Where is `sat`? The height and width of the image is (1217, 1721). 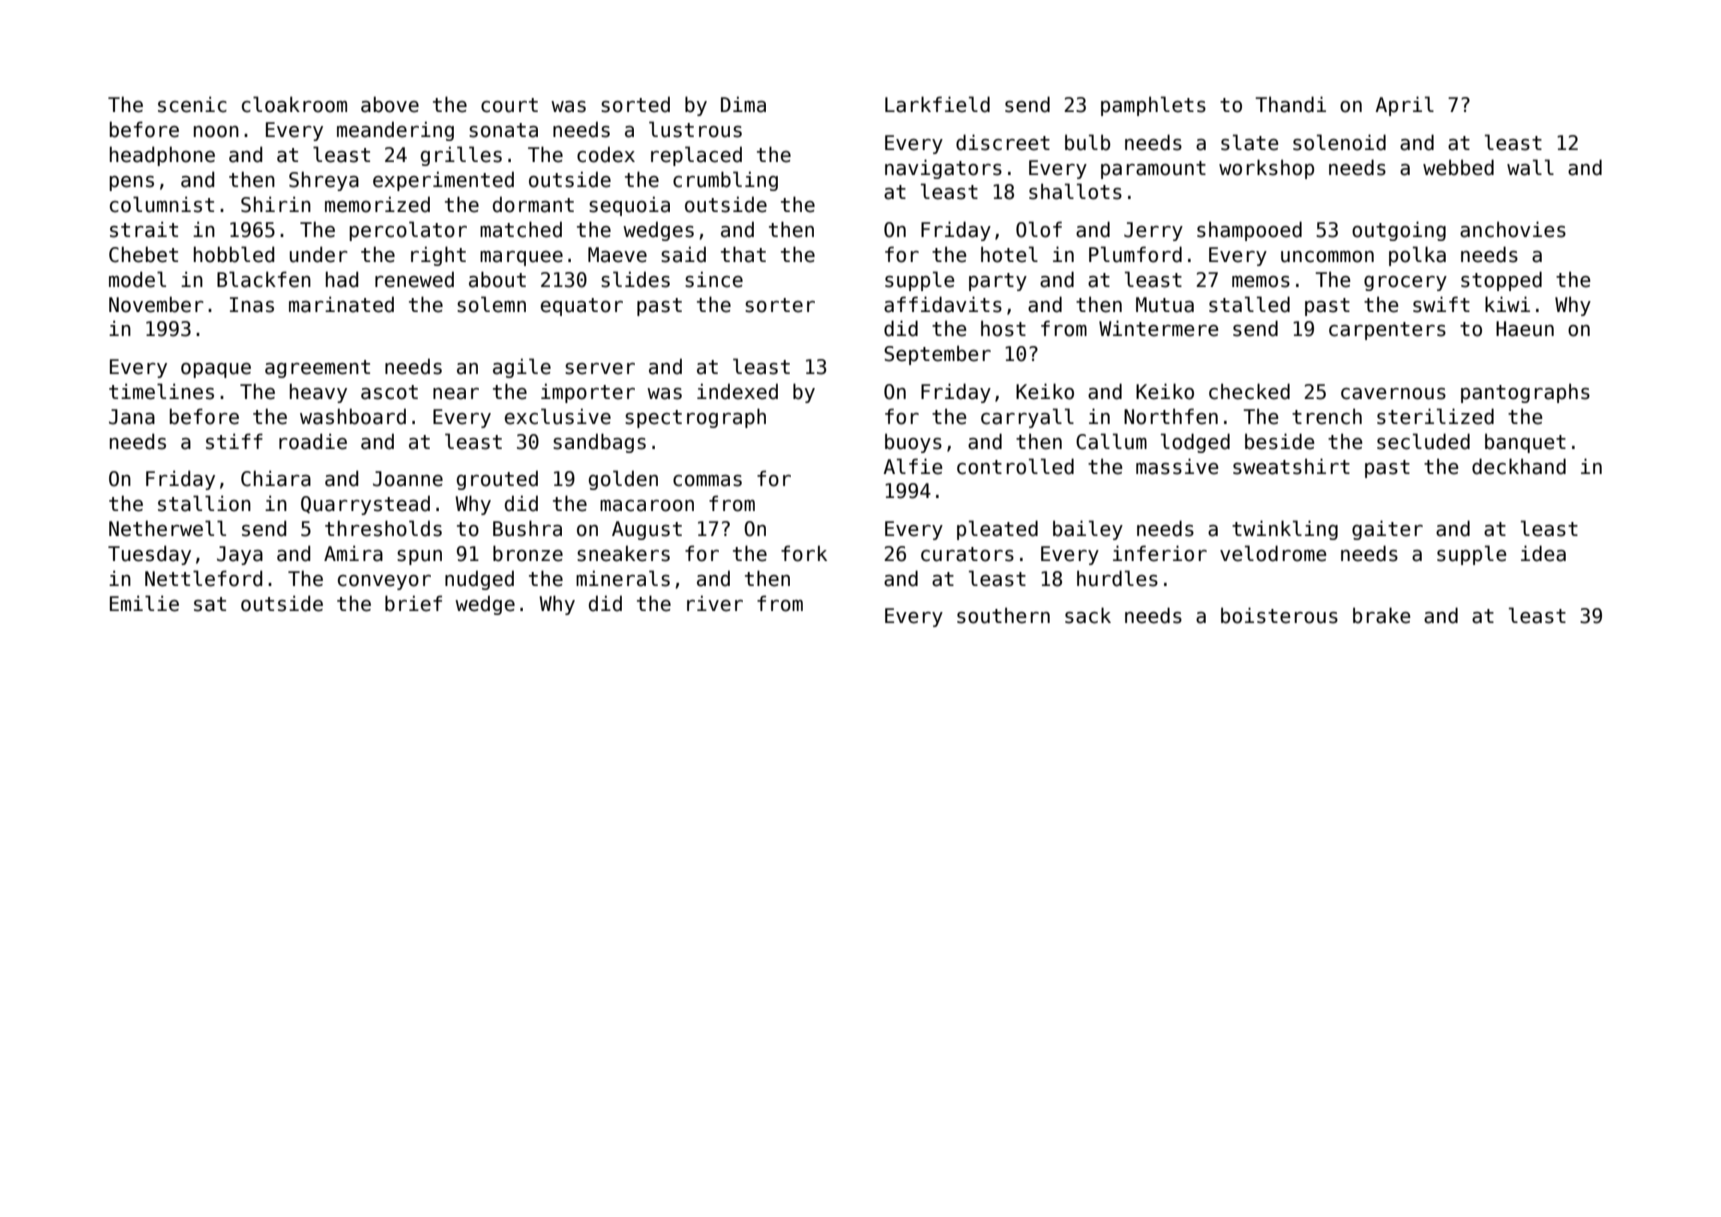 sat is located at coordinates (210, 604).
